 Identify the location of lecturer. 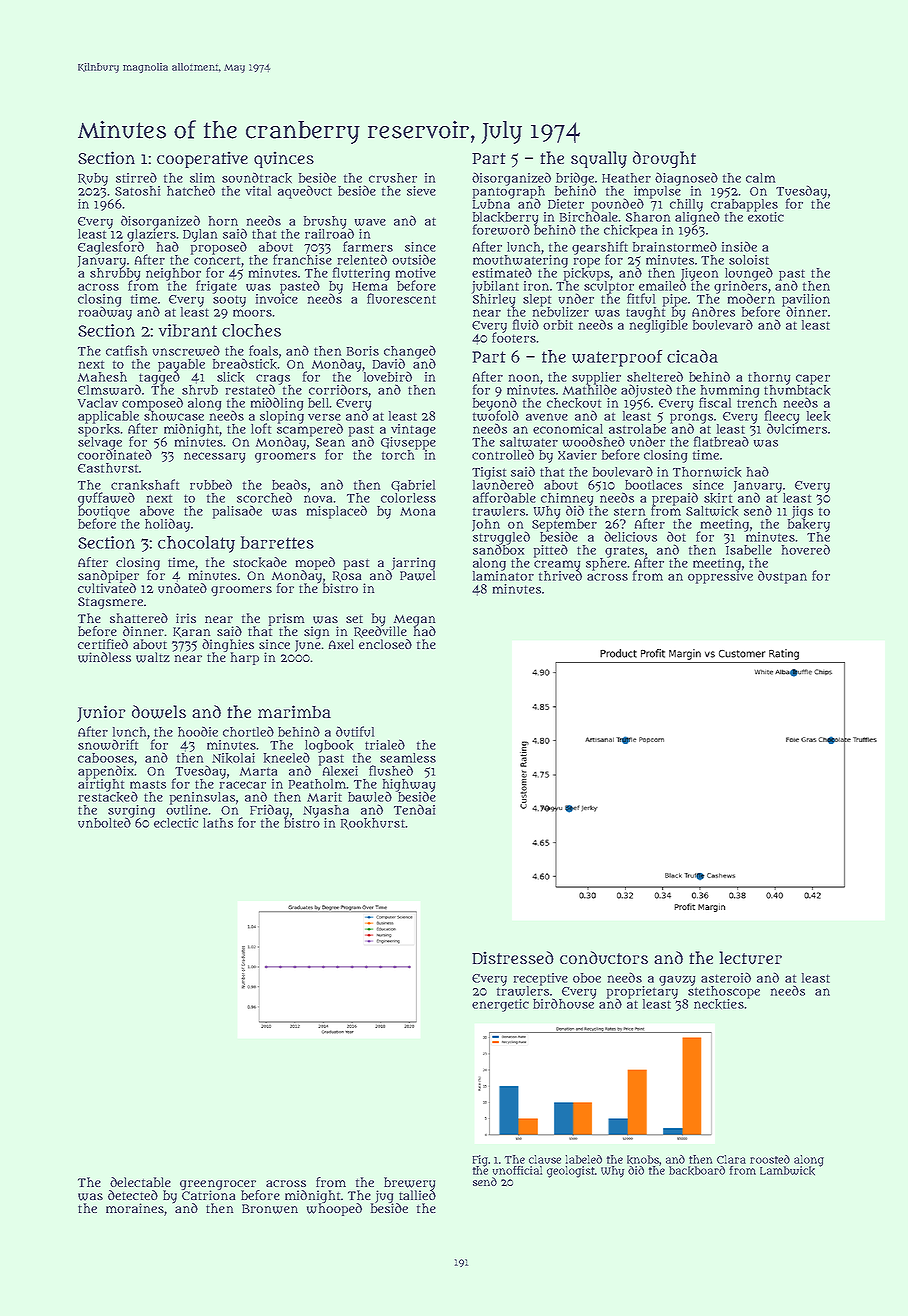
(750, 958).
